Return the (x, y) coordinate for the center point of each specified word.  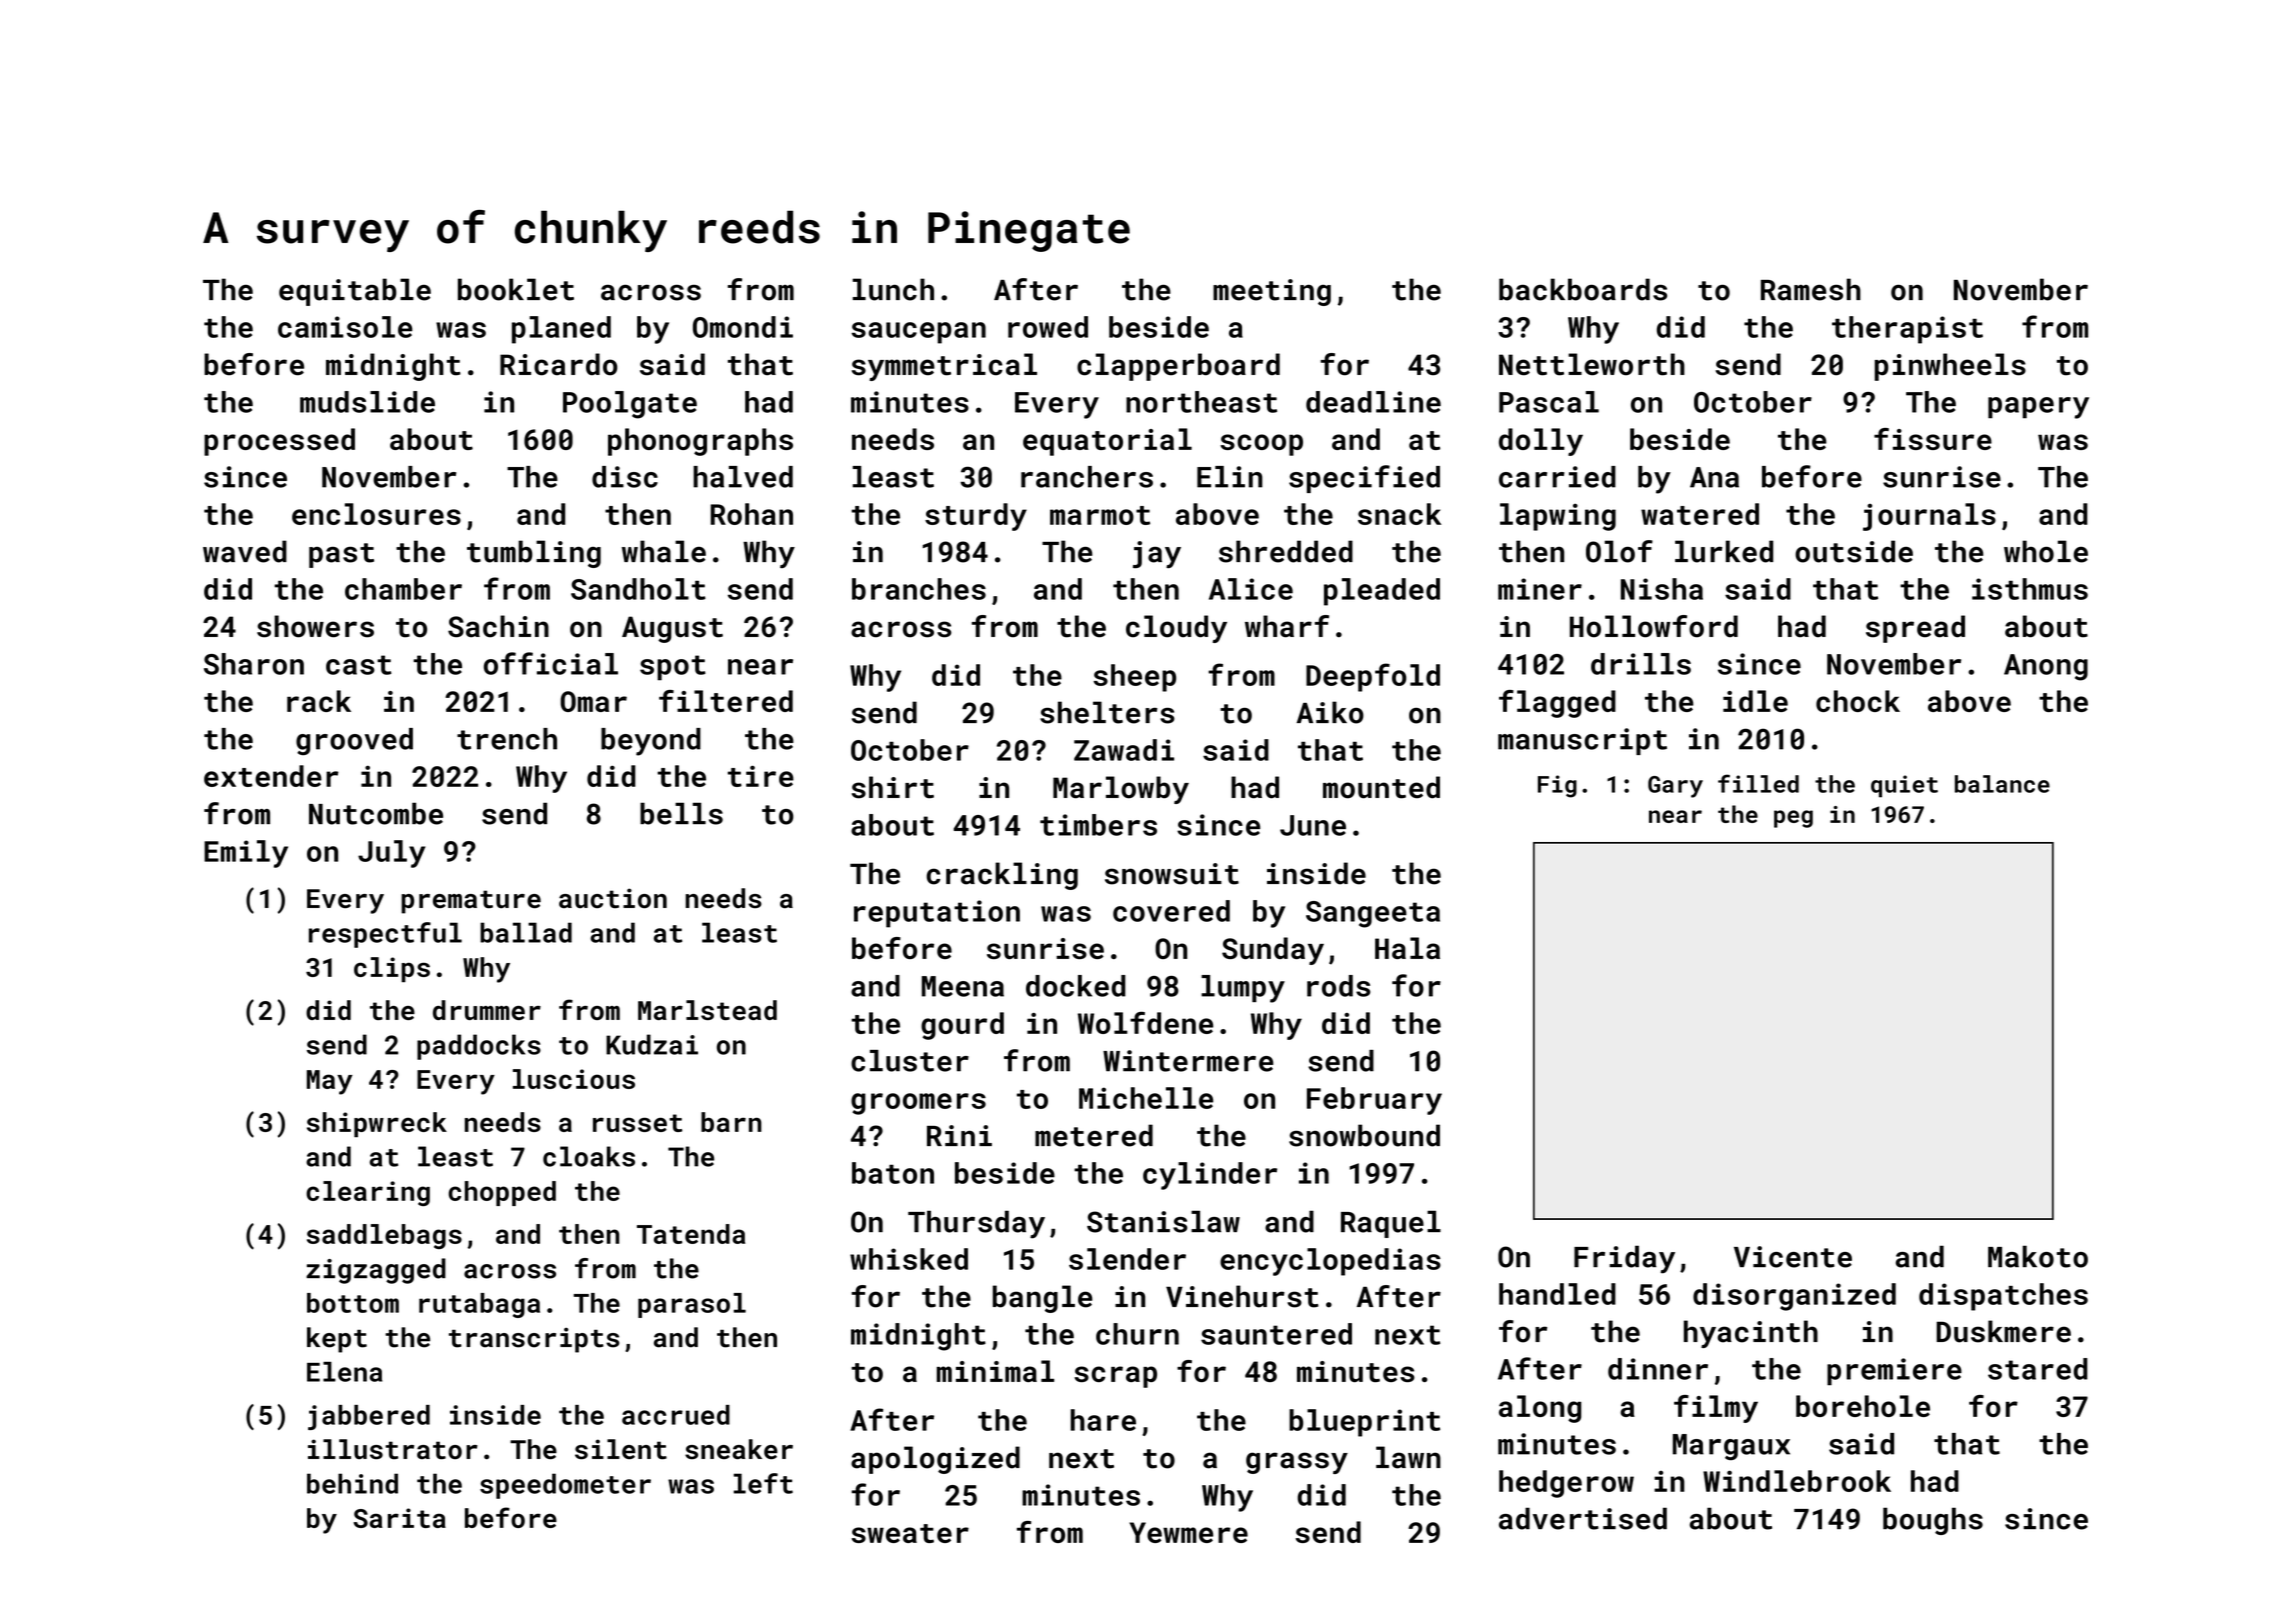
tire (761, 776)
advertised (1583, 1518)
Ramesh (1811, 289)
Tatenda (691, 1234)
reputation (937, 914)
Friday (1624, 1259)
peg (1793, 819)
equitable (355, 292)
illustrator (393, 1449)
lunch (893, 289)
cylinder (1210, 1176)
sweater (910, 1533)
